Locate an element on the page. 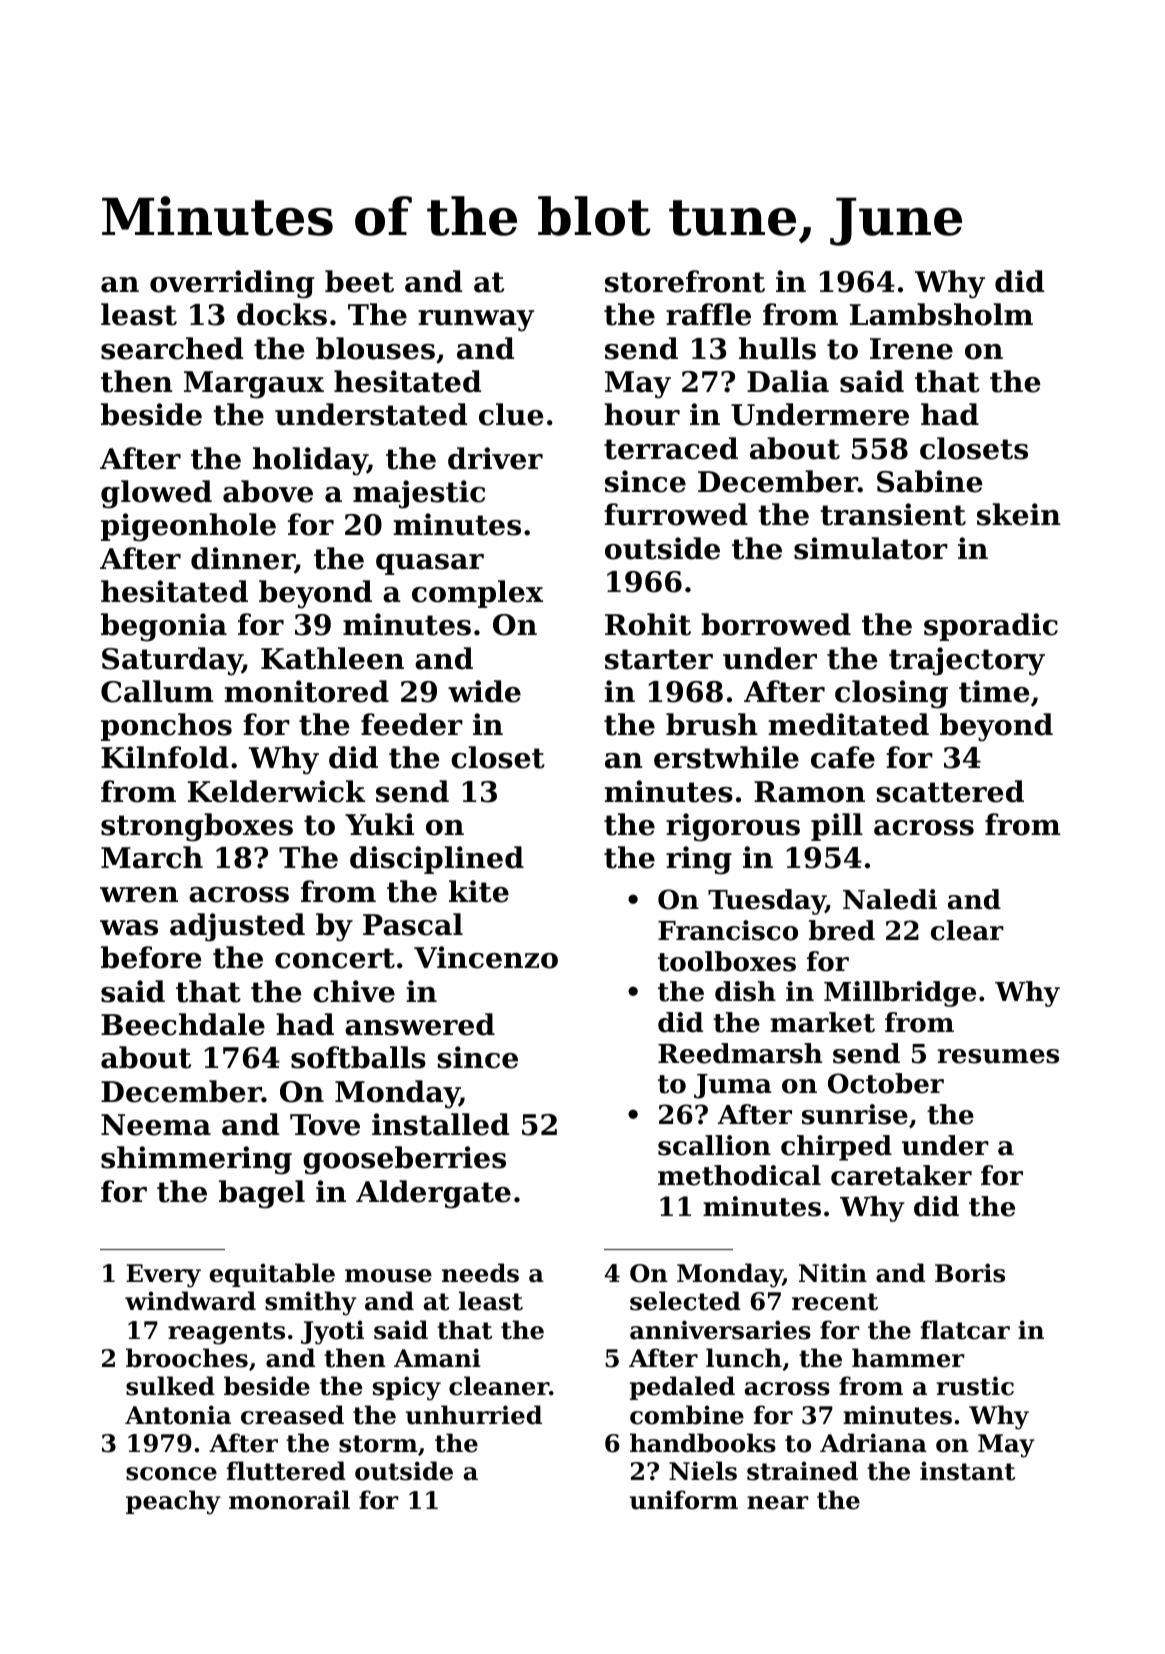  Neema is located at coordinates (156, 1125).
